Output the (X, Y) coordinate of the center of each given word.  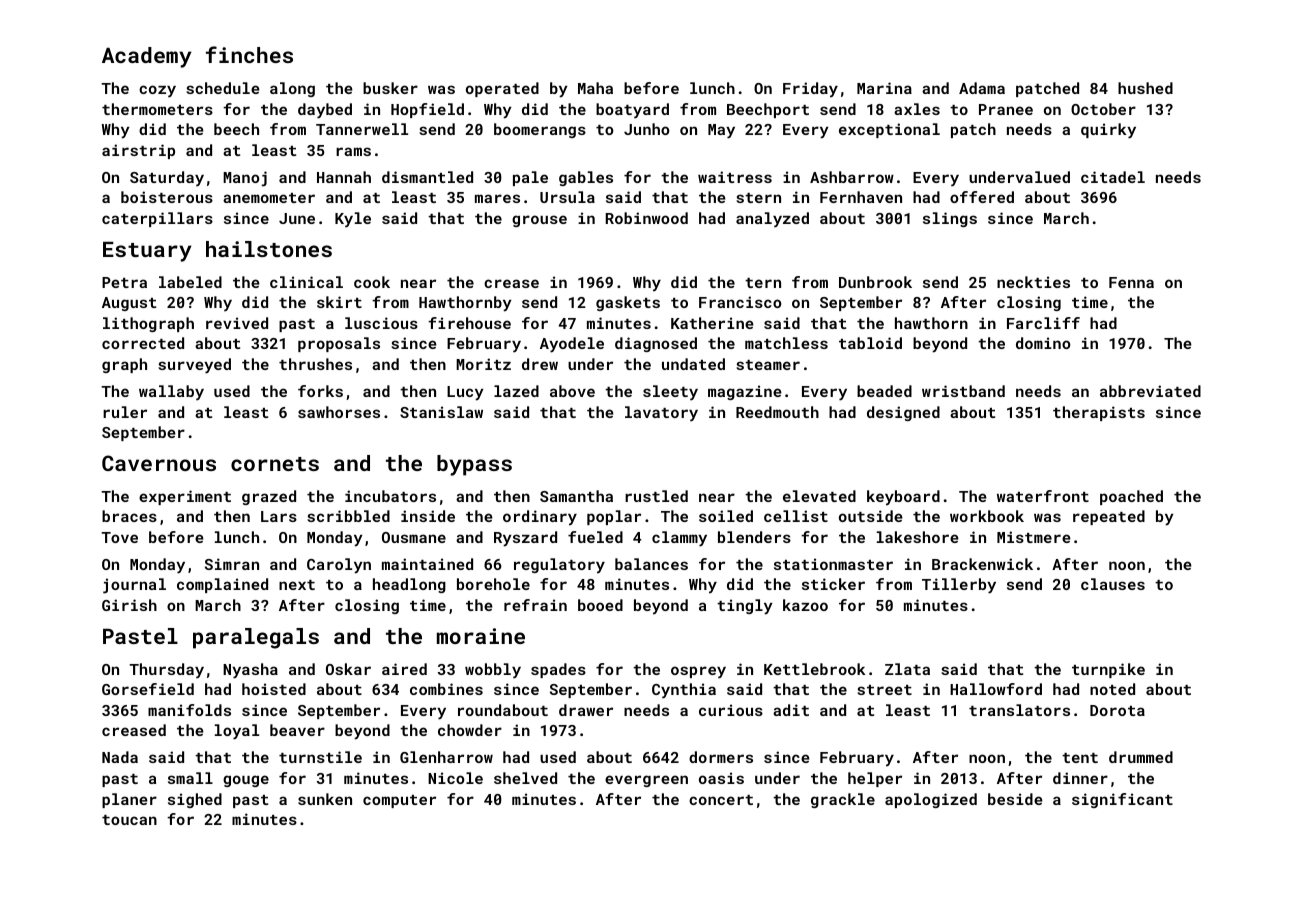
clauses (1113, 584)
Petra (124, 282)
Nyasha (250, 671)
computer (399, 801)
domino (1043, 343)
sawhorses (339, 412)
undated (693, 364)
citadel (1113, 177)
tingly (745, 607)
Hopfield (427, 110)
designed (903, 413)
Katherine (712, 323)
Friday (810, 90)
